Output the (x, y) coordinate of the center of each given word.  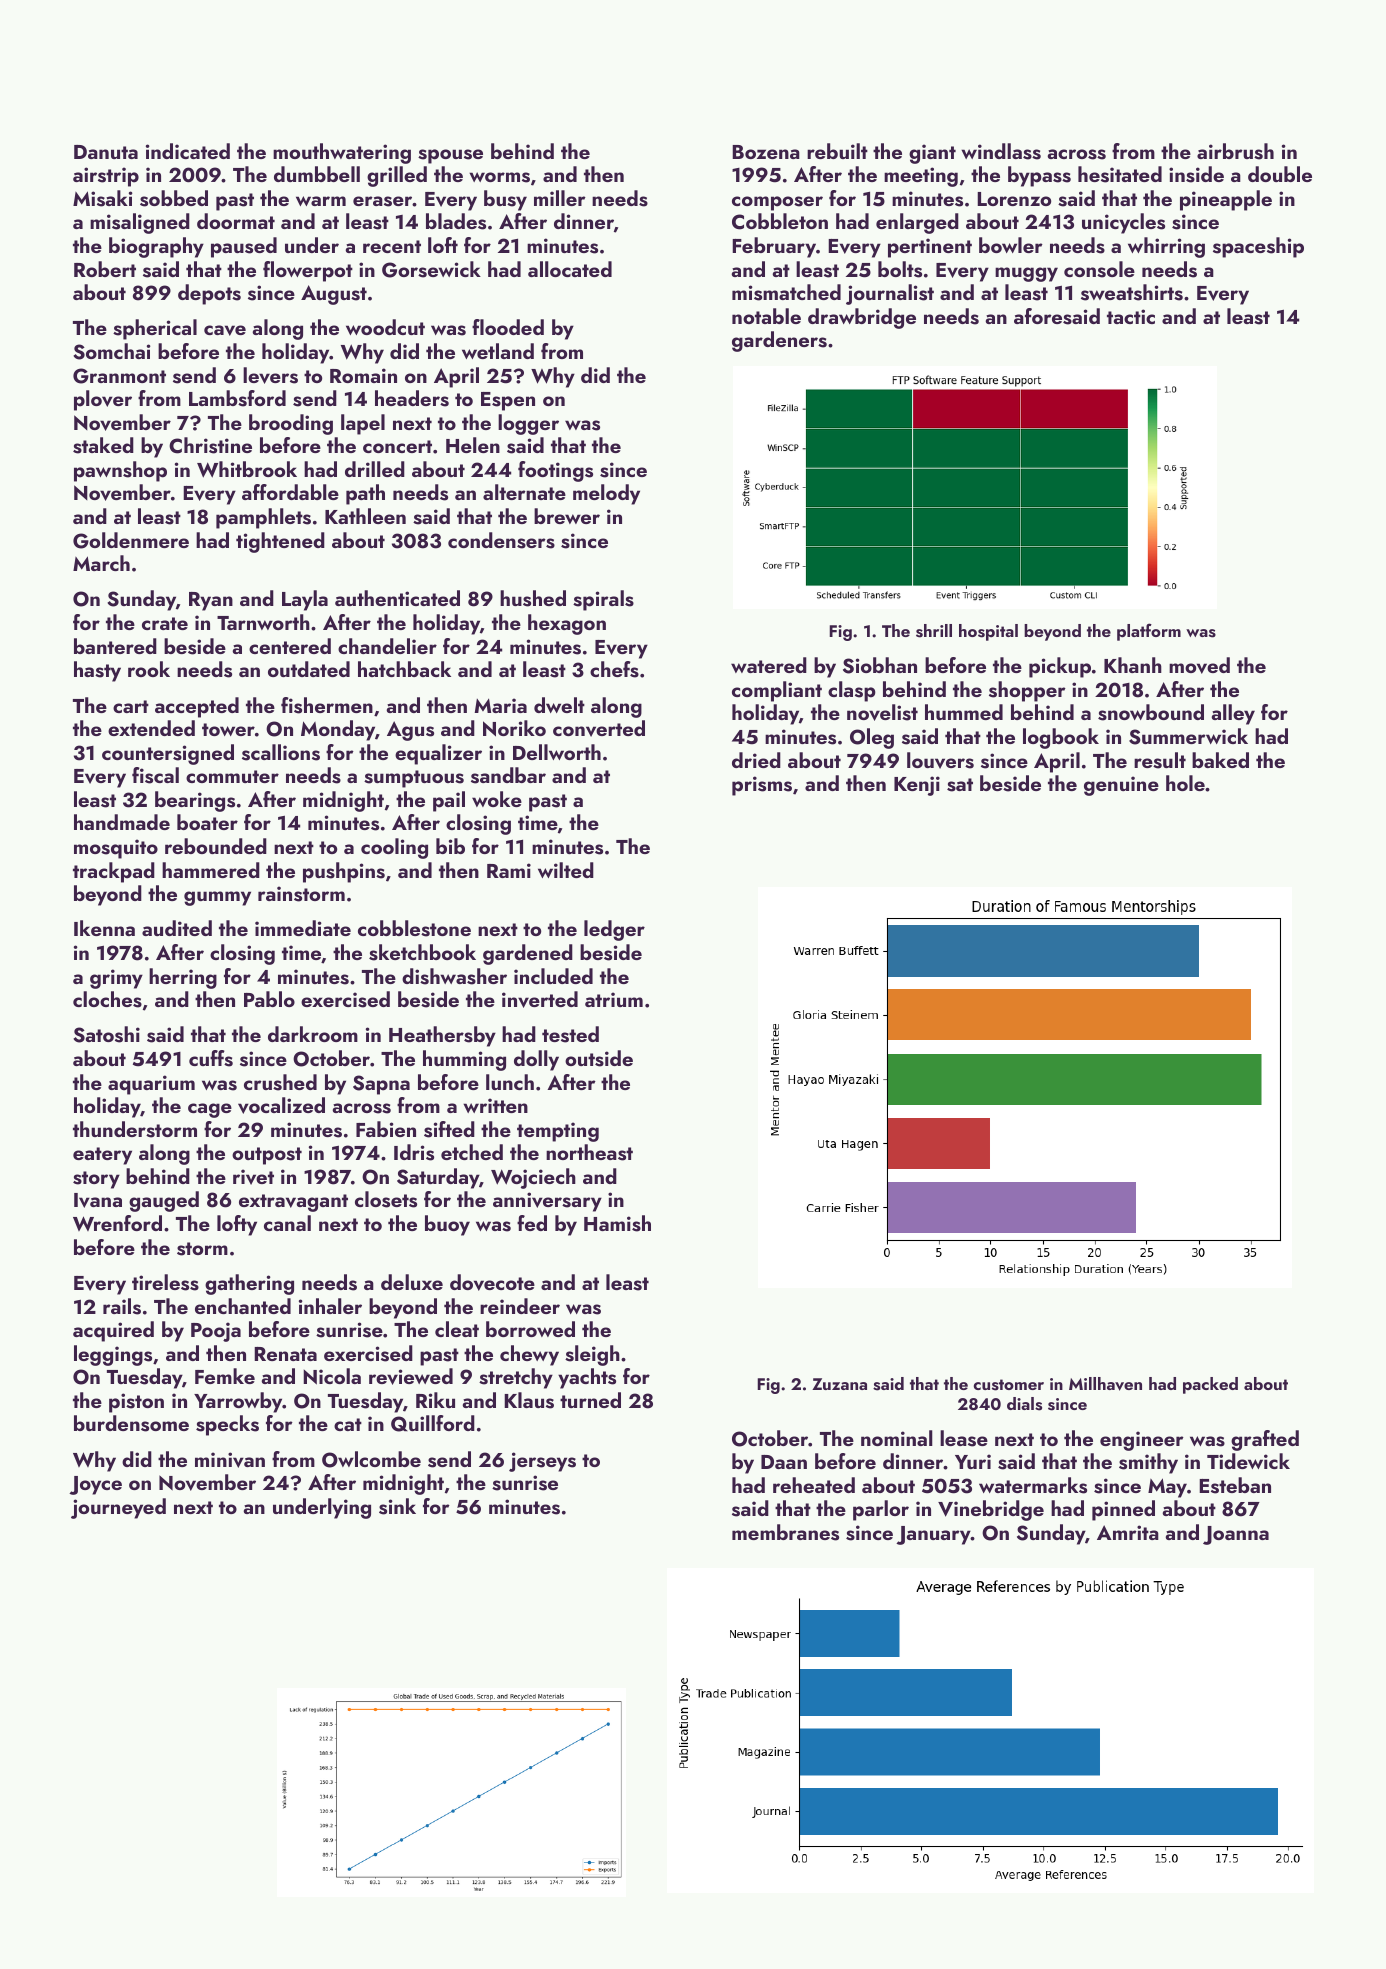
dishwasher (454, 976)
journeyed (118, 1508)
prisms (762, 786)
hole (1185, 783)
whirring (1166, 247)
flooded (508, 327)
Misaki (103, 198)
